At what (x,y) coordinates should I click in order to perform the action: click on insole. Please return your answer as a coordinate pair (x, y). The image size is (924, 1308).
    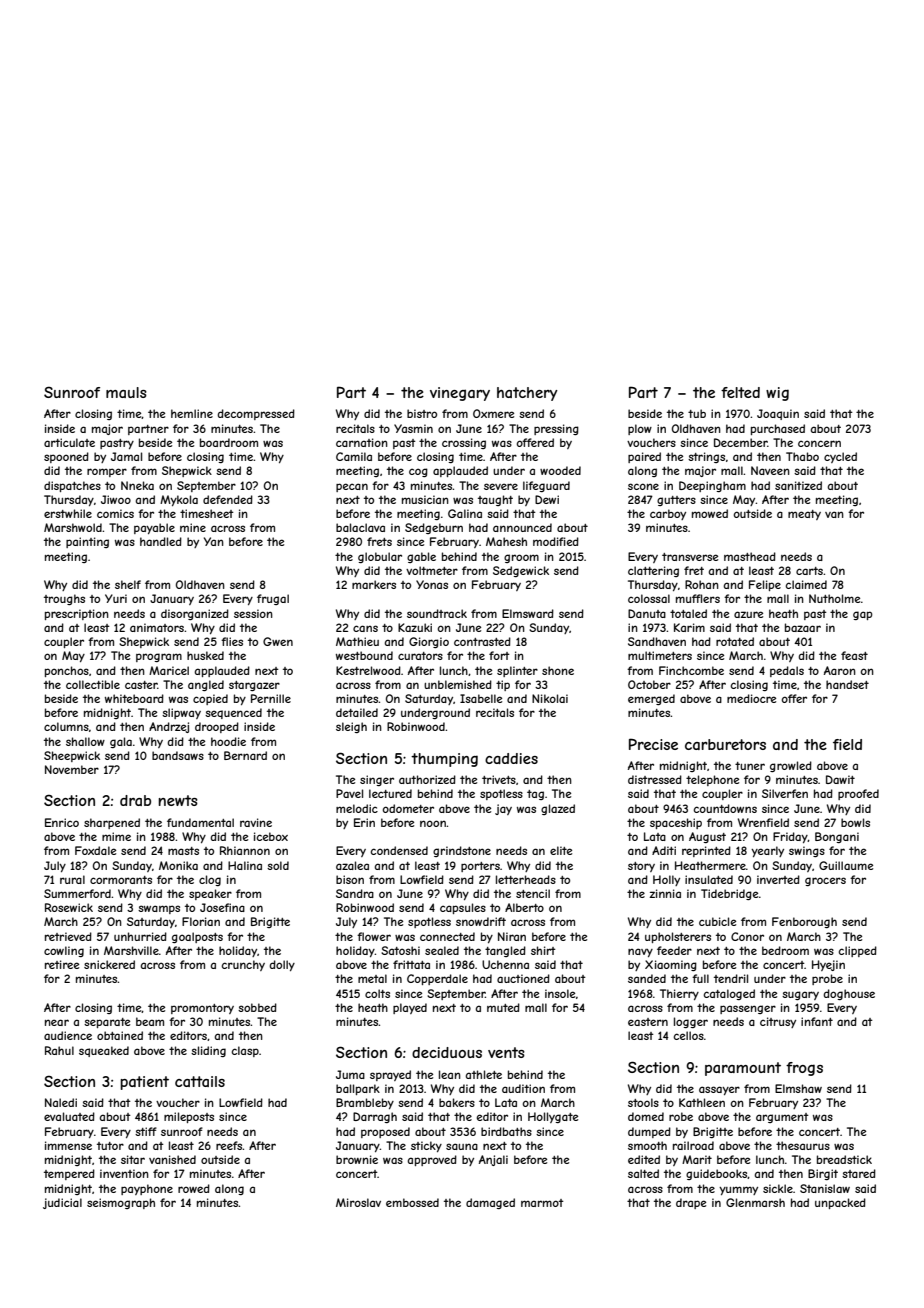
    Looking at the image, I should click on (560, 993).
